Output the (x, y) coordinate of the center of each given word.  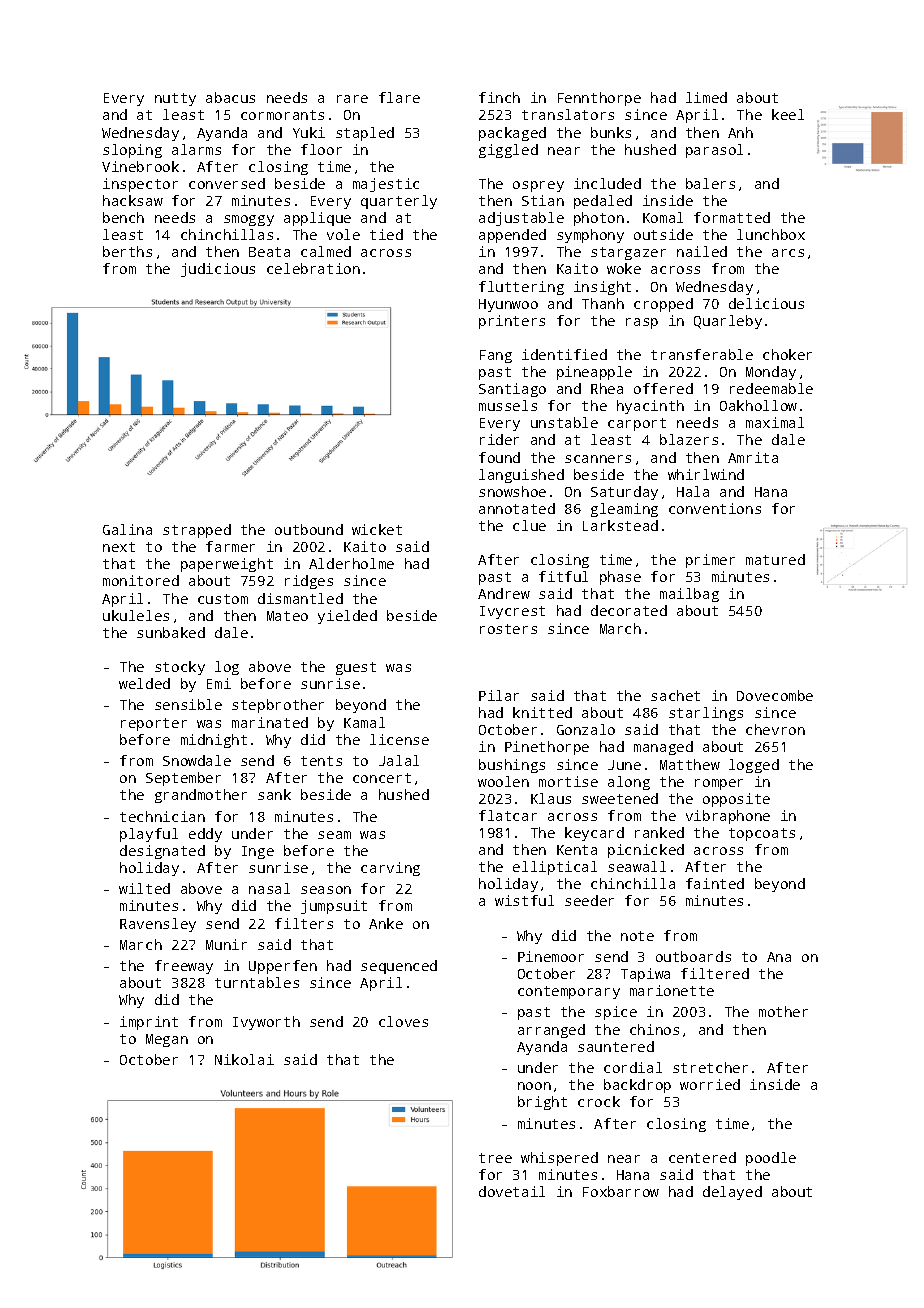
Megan (167, 1040)
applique (317, 219)
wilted (144, 888)
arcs (788, 253)
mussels (508, 405)
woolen (503, 781)
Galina (127, 529)
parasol (714, 151)
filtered (715, 973)
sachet (675, 695)
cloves (403, 1021)
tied (386, 234)
